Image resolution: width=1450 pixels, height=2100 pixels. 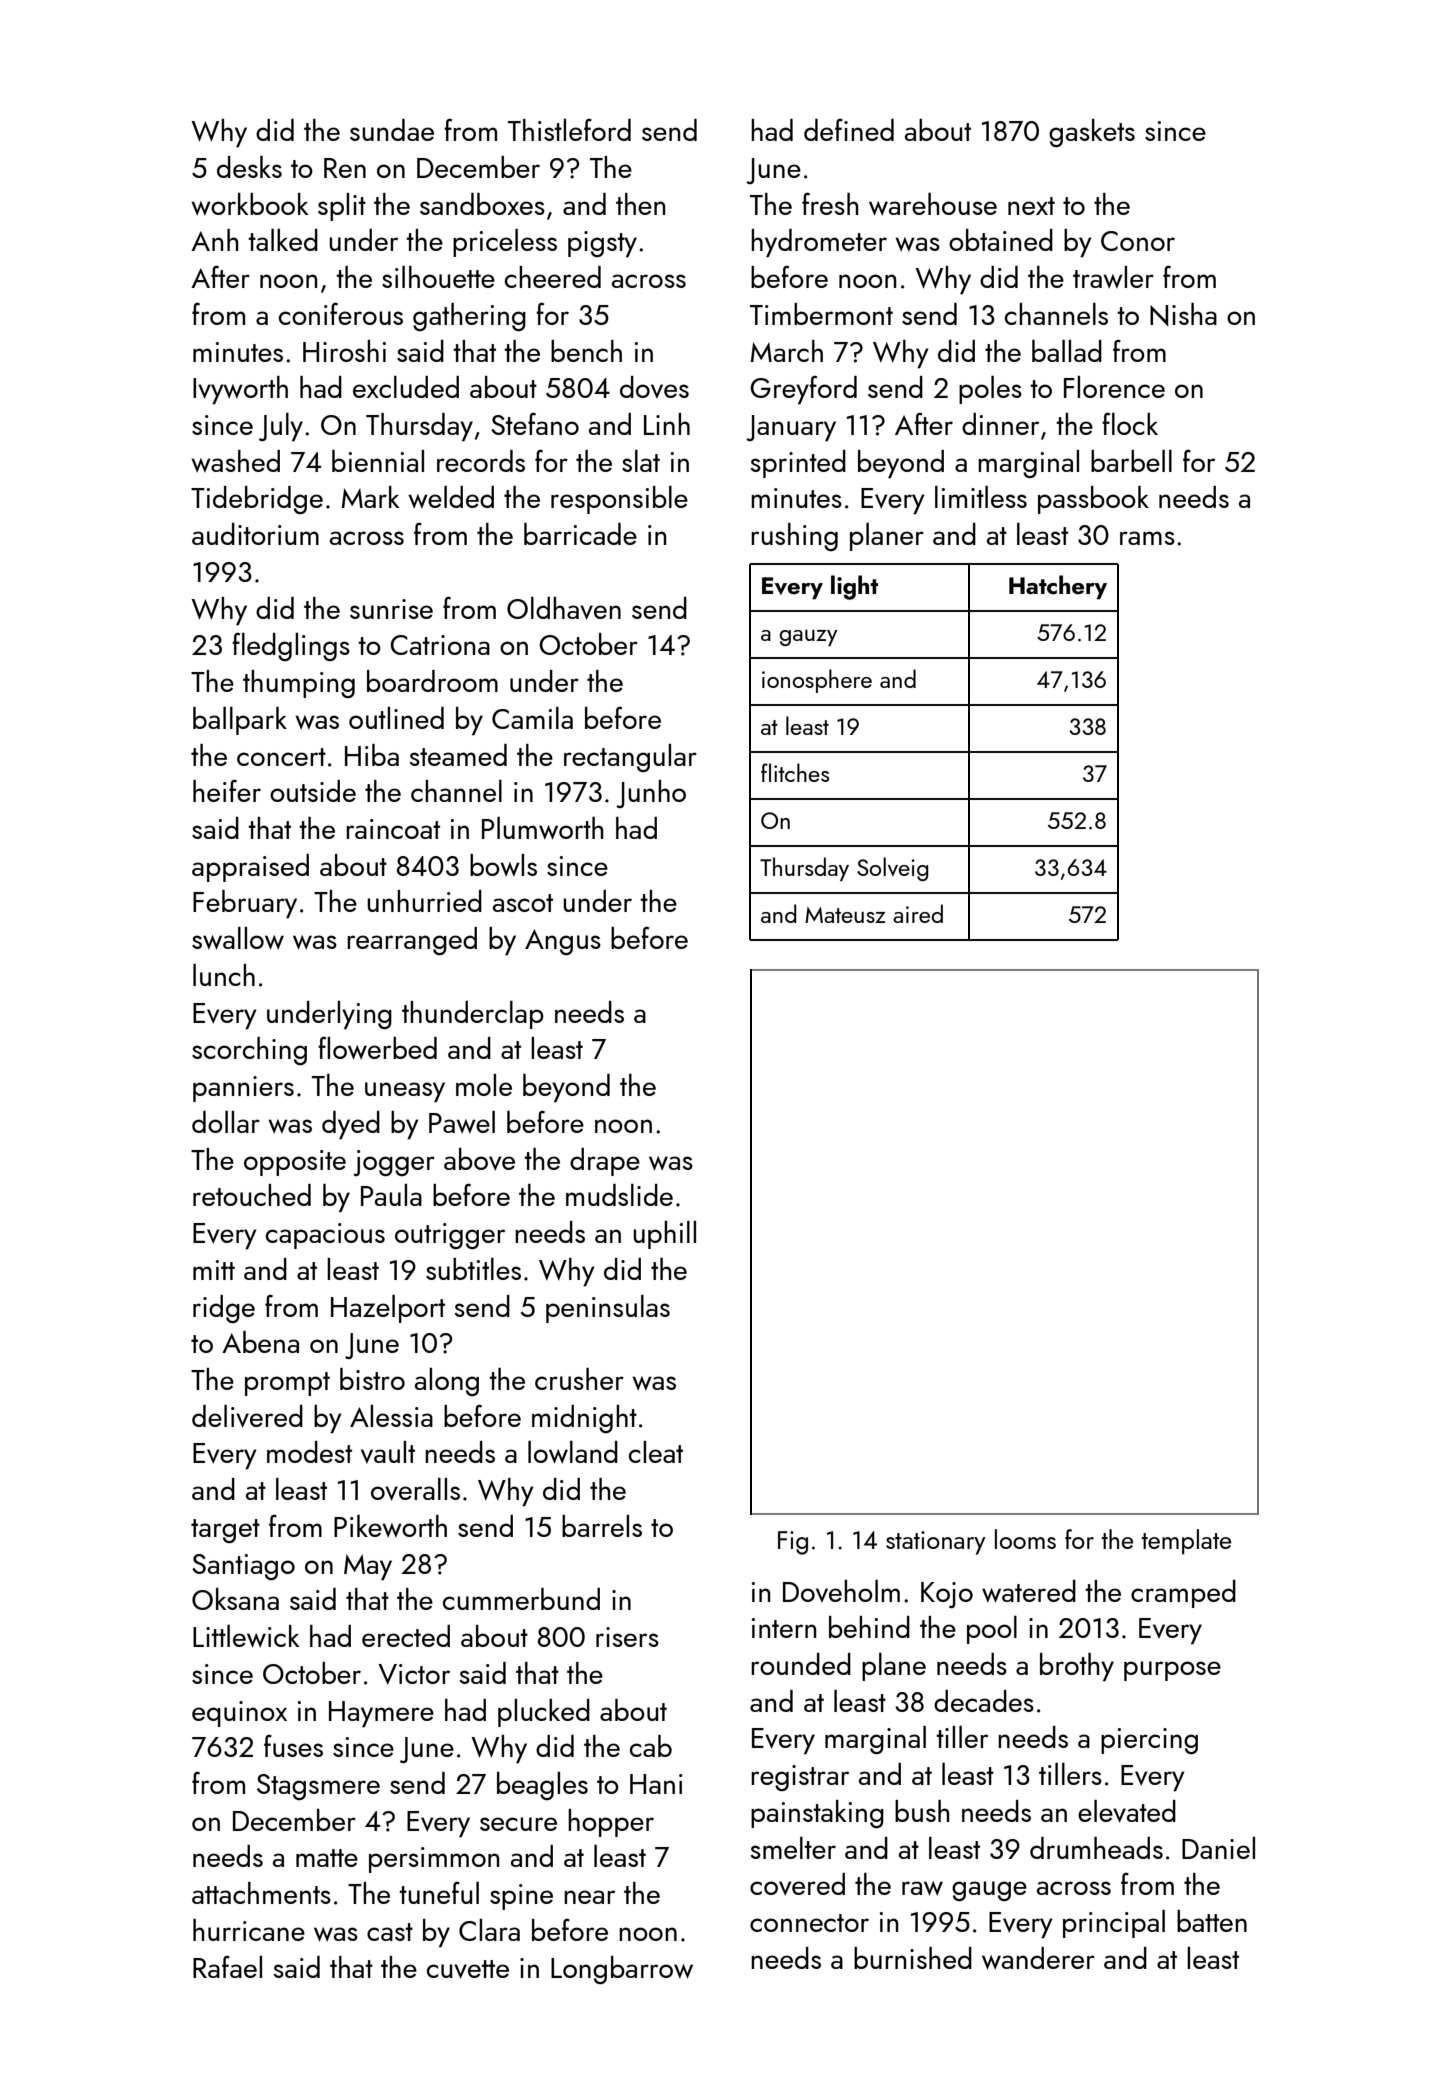 What do you see at coordinates (255, 534) in the page?
I see `auditorium` at bounding box center [255, 534].
